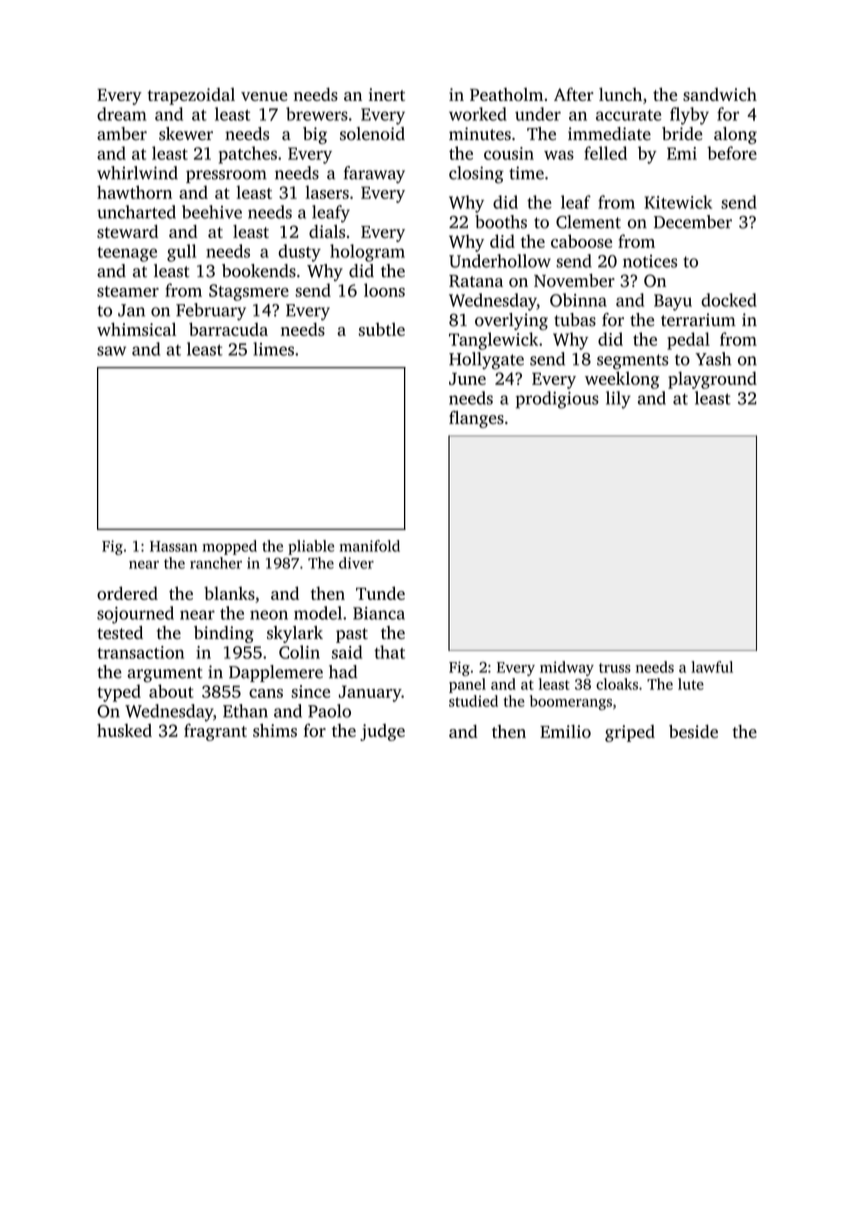 The width and height of the image is (854, 1211). I want to click on Emilio, so click(565, 731).
